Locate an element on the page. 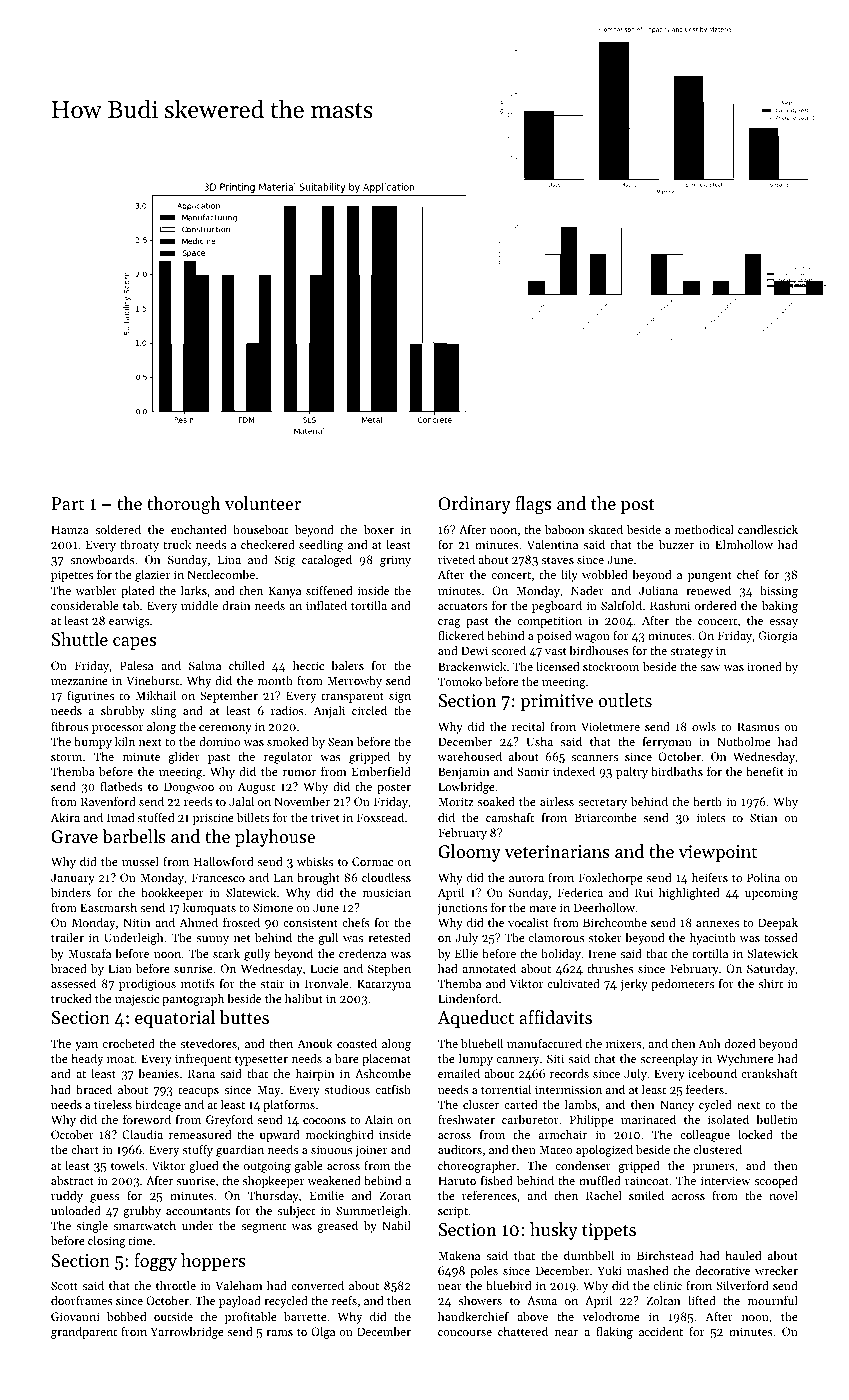  Olga is located at coordinates (323, 1333).
